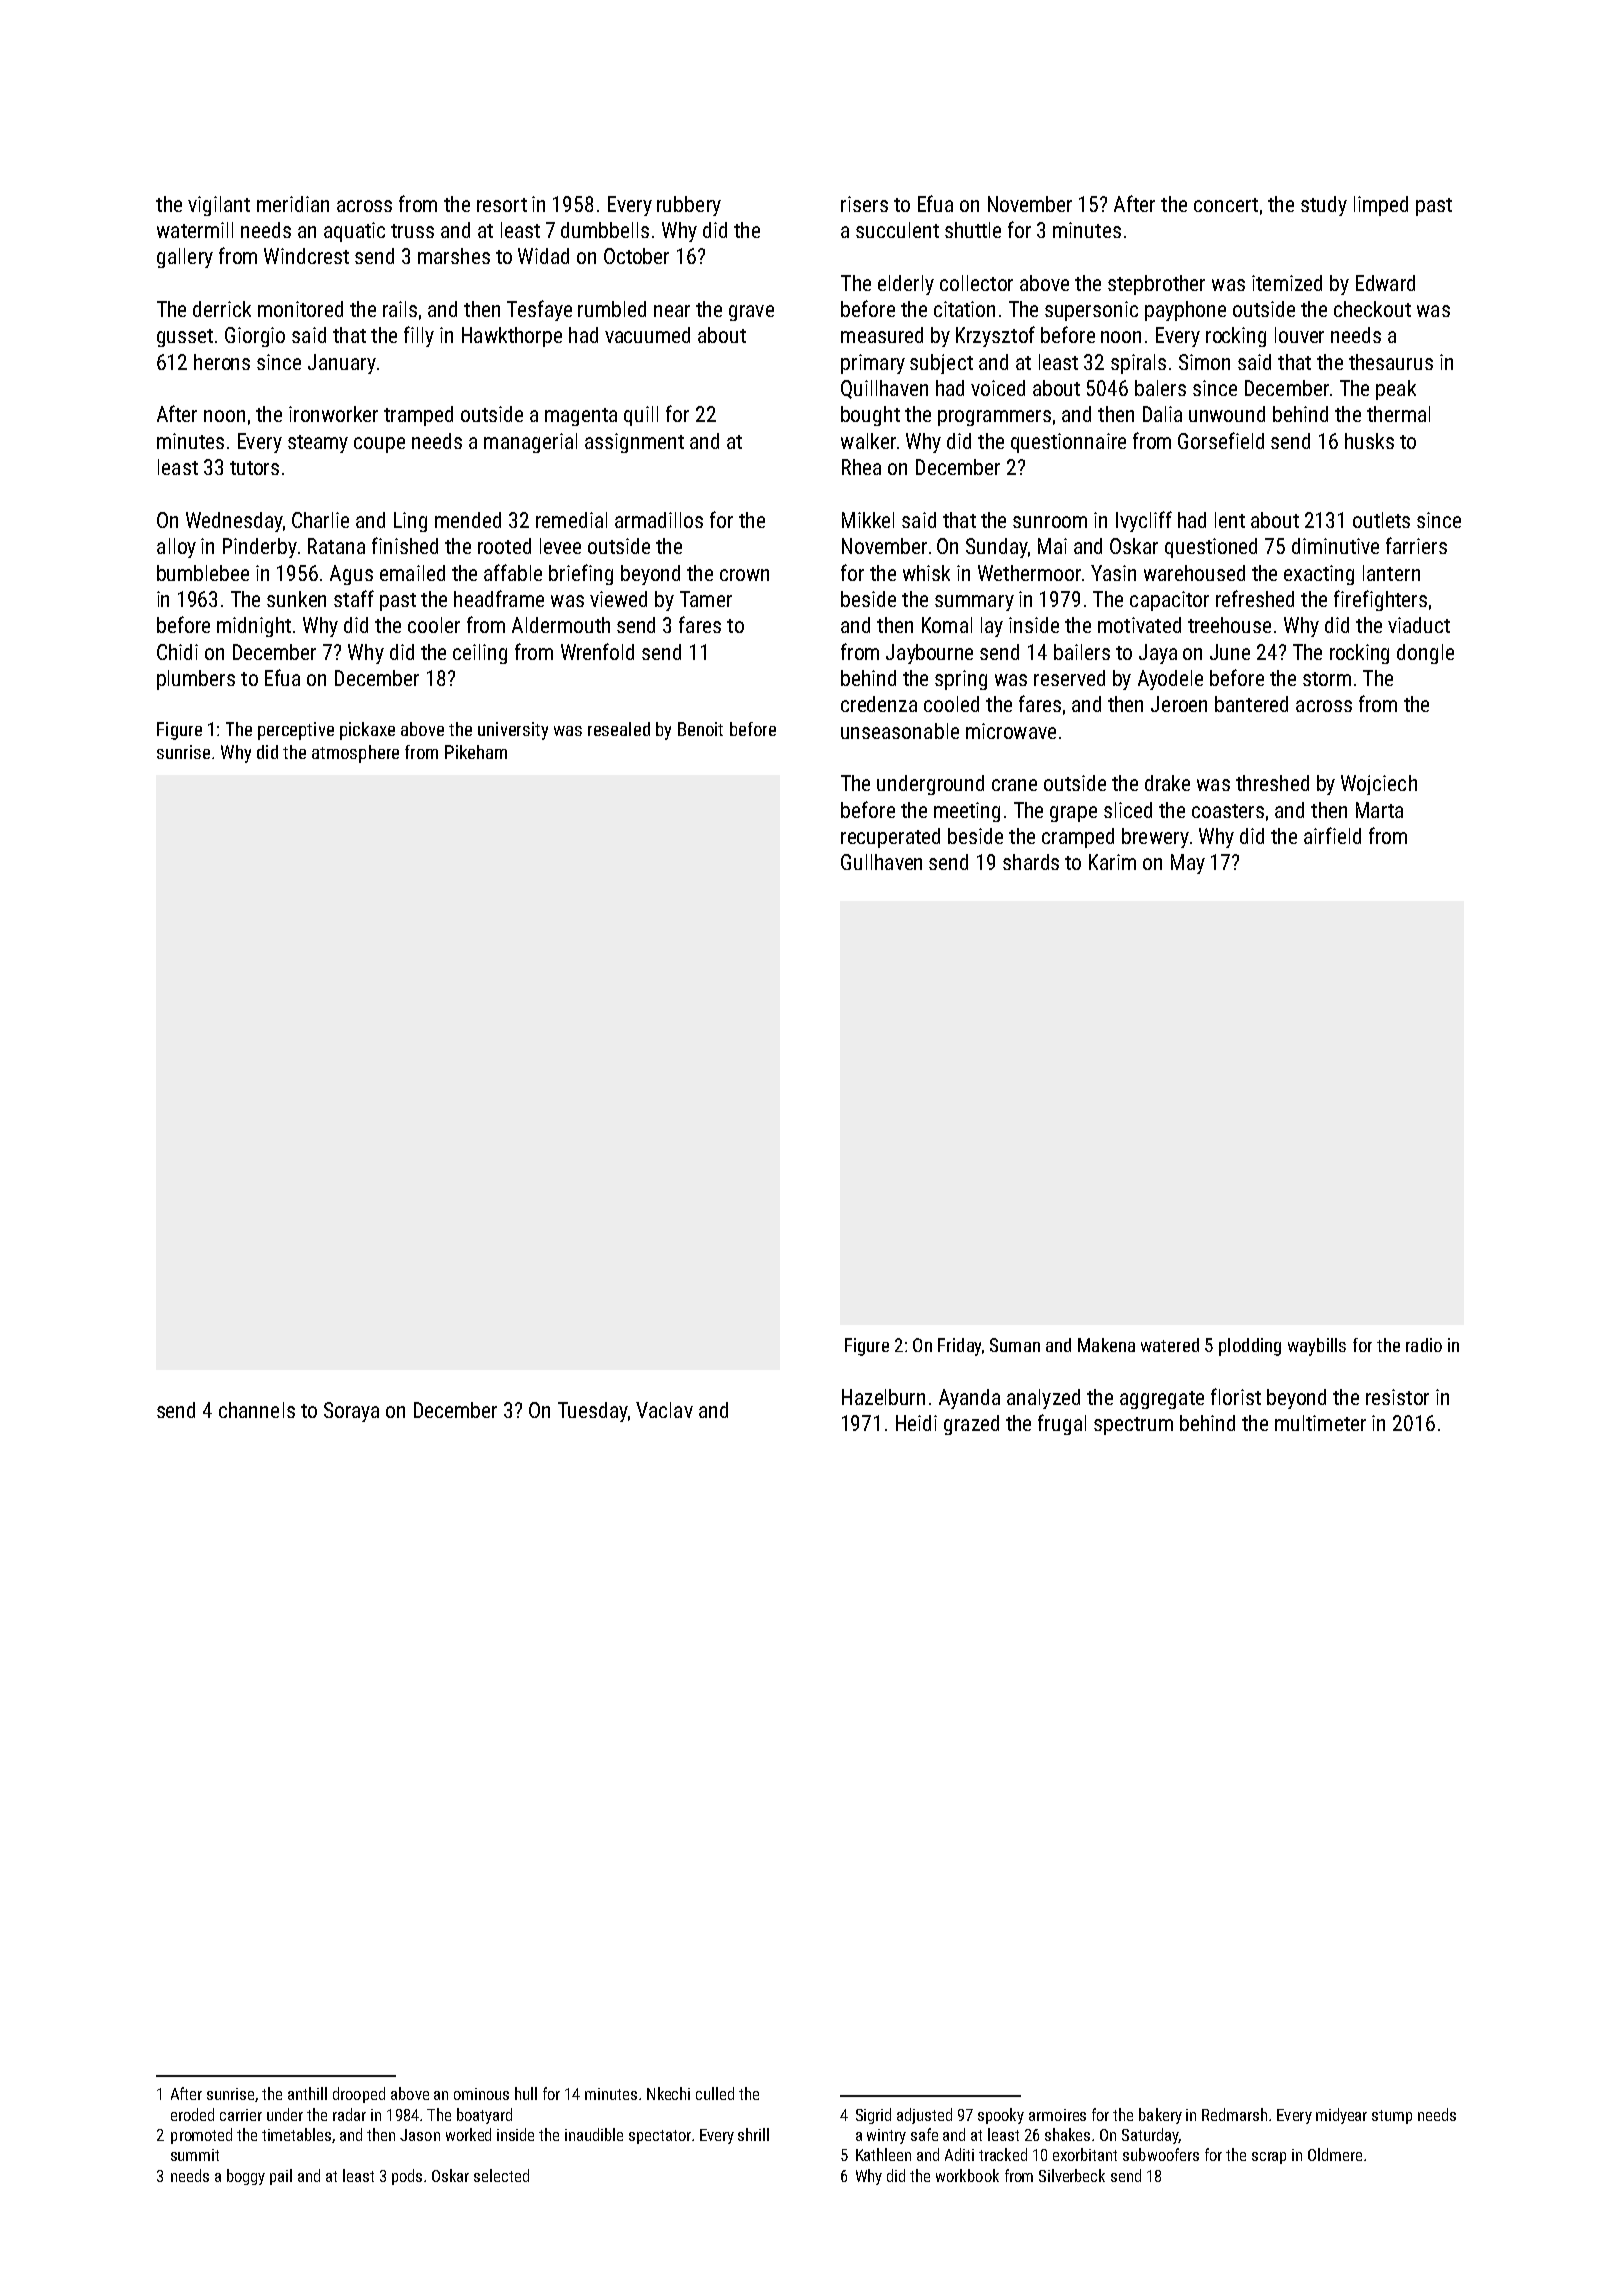  Describe the element at coordinates (257, 1410) in the screenshot. I see `channels` at that location.
